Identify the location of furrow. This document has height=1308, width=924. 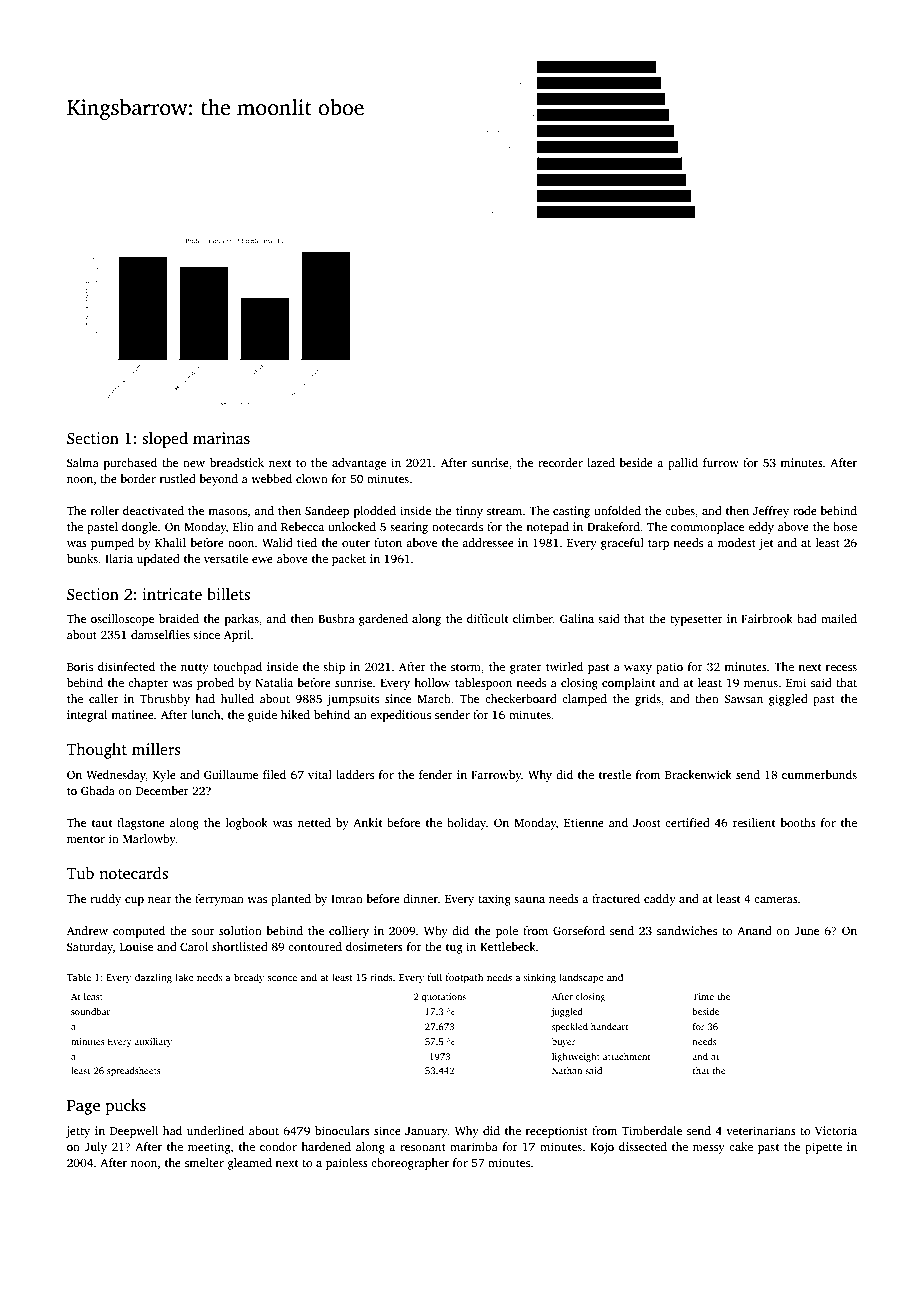
(721, 462).
